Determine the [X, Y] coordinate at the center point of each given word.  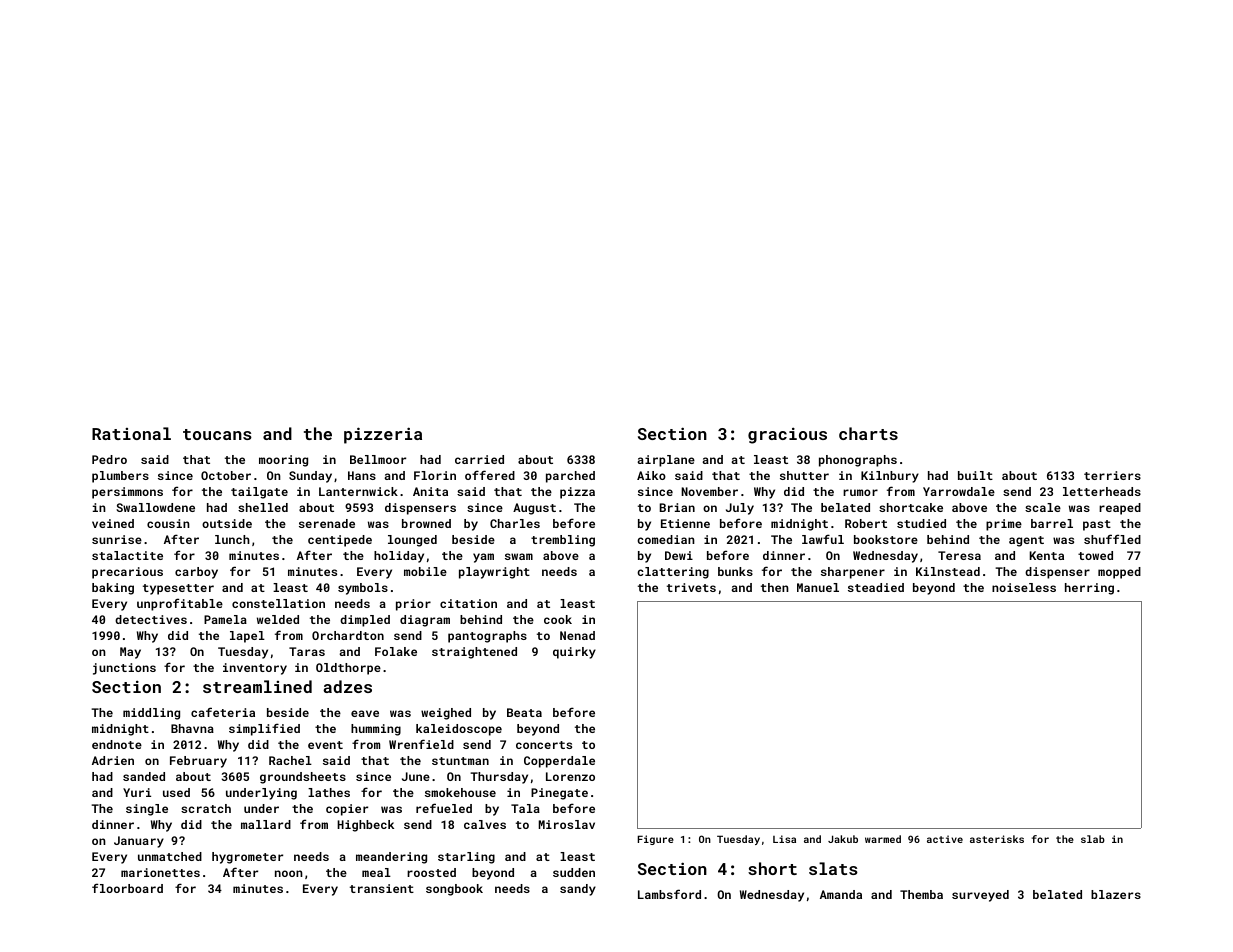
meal [376, 872]
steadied [876, 587]
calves [485, 824]
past [1097, 525]
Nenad [577, 635]
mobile [425, 571]
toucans [217, 434]
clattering [673, 573]
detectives [151, 619]
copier [347, 810]
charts [868, 433]
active [945, 839]
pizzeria [383, 435]
